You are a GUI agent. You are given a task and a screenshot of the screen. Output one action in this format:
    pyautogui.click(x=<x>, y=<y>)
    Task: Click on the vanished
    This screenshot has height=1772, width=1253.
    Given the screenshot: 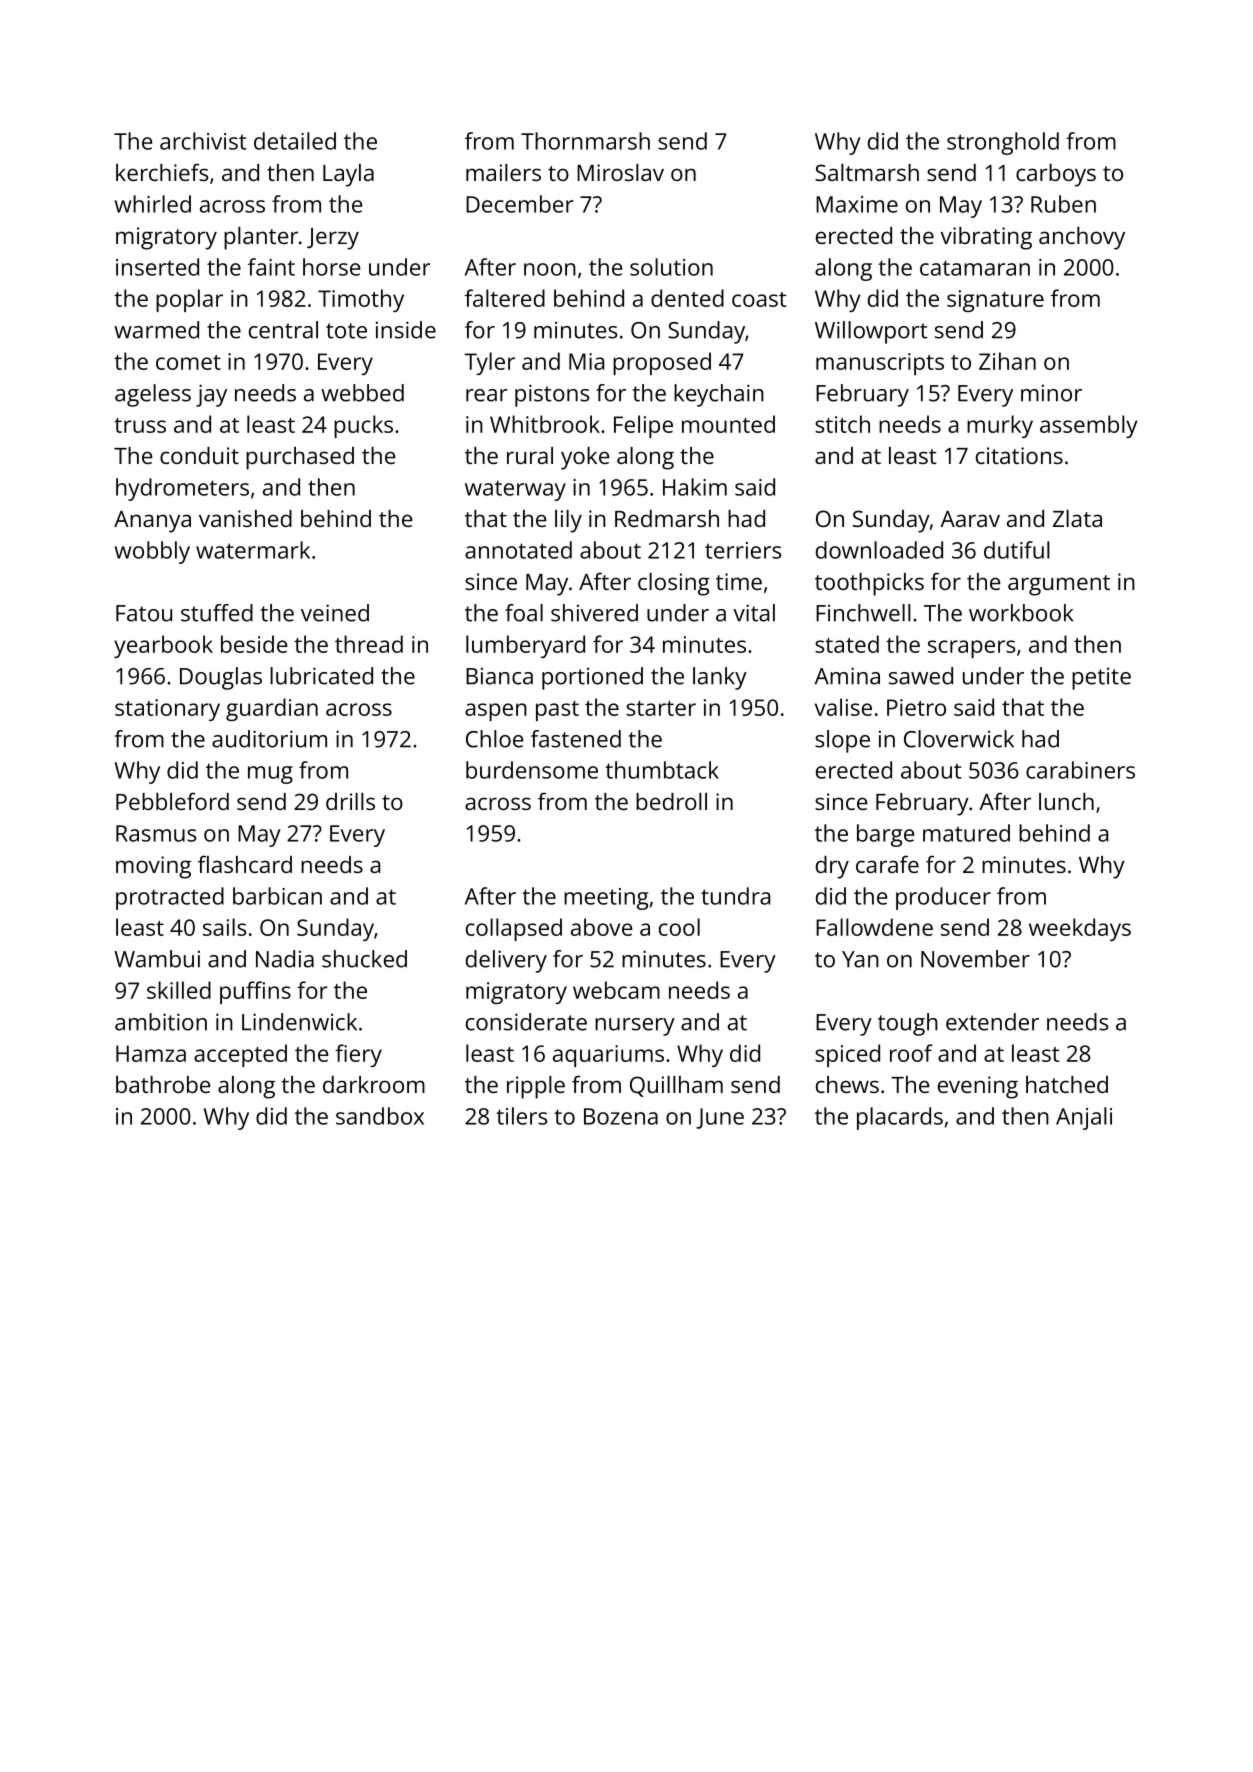 What is the action you would take?
    pyautogui.click(x=245, y=518)
